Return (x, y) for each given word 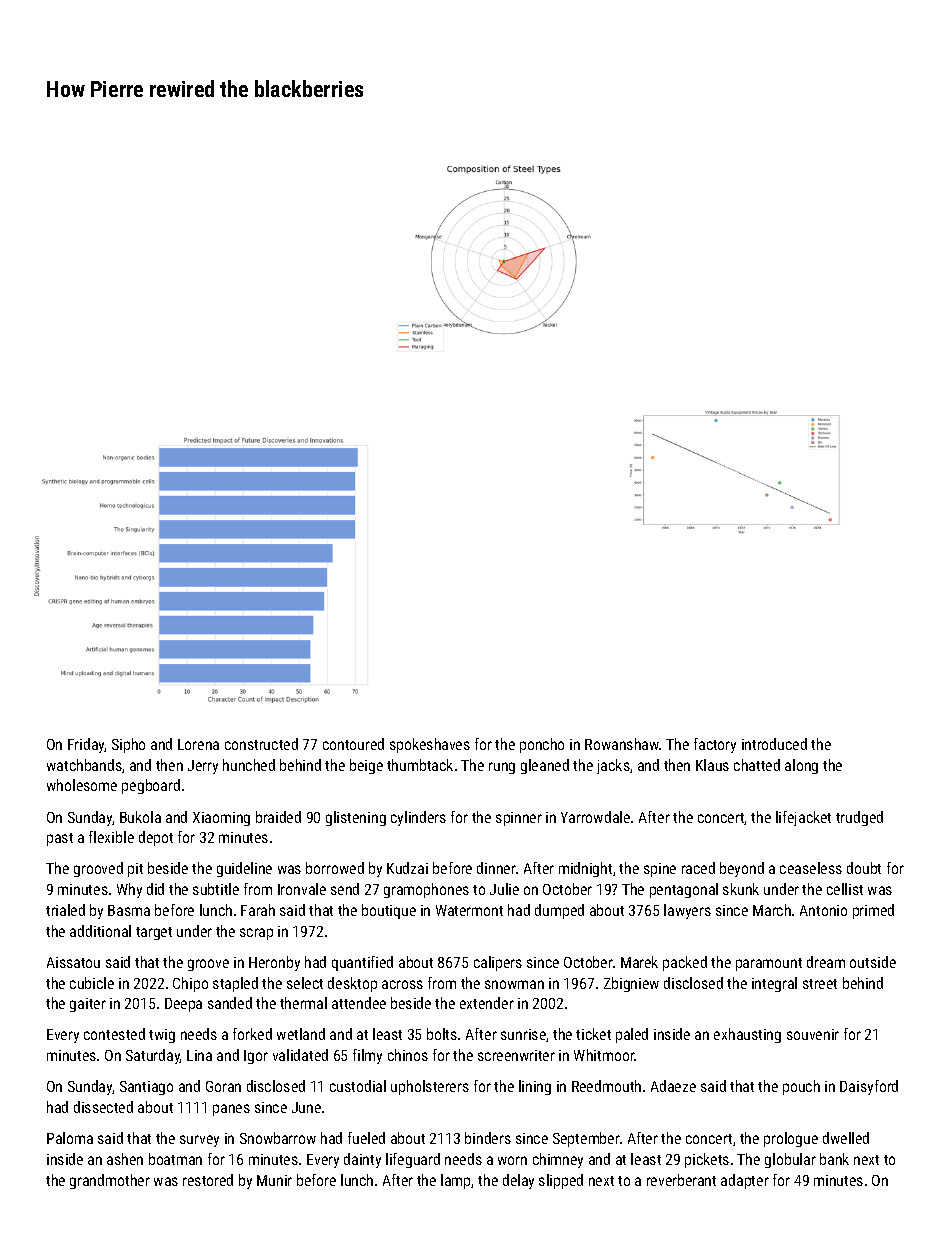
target (154, 933)
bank (834, 1159)
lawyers (687, 911)
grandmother (110, 1181)
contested (114, 1034)
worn (512, 1160)
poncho (542, 745)
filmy (367, 1056)
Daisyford (869, 1087)
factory (715, 745)
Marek (639, 962)
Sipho (128, 745)
